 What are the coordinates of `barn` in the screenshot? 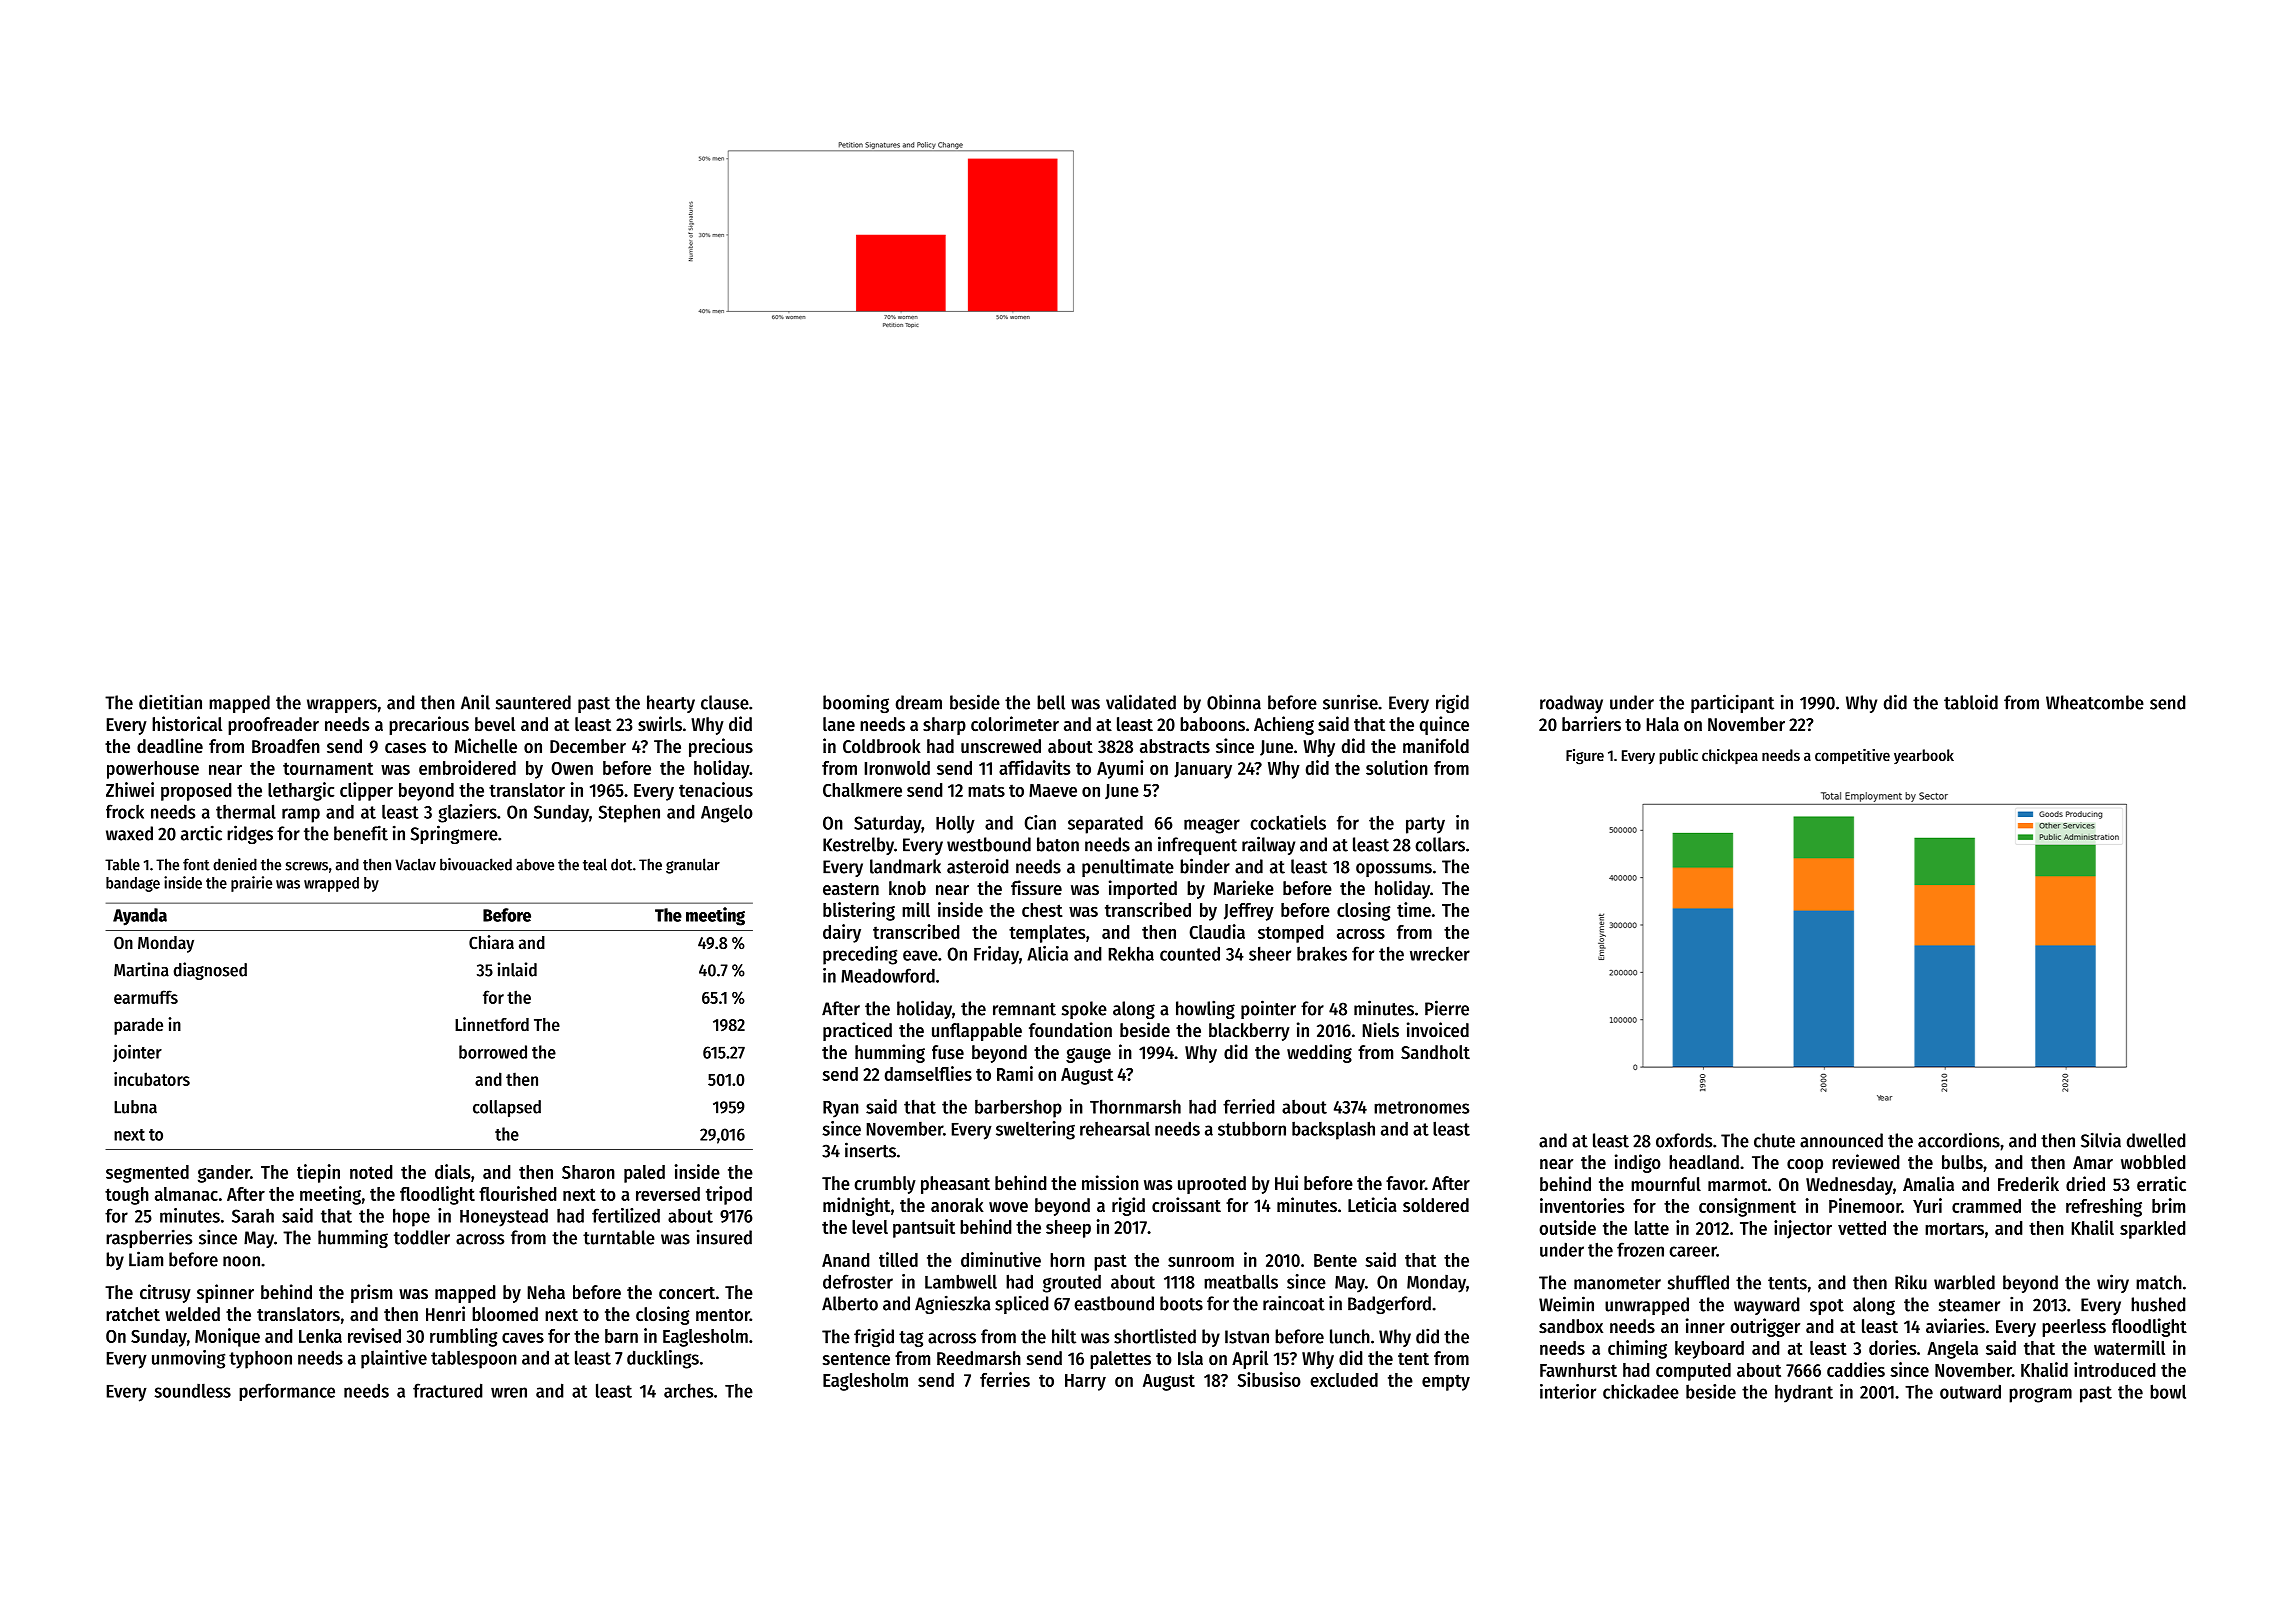 It's located at (621, 1336).
